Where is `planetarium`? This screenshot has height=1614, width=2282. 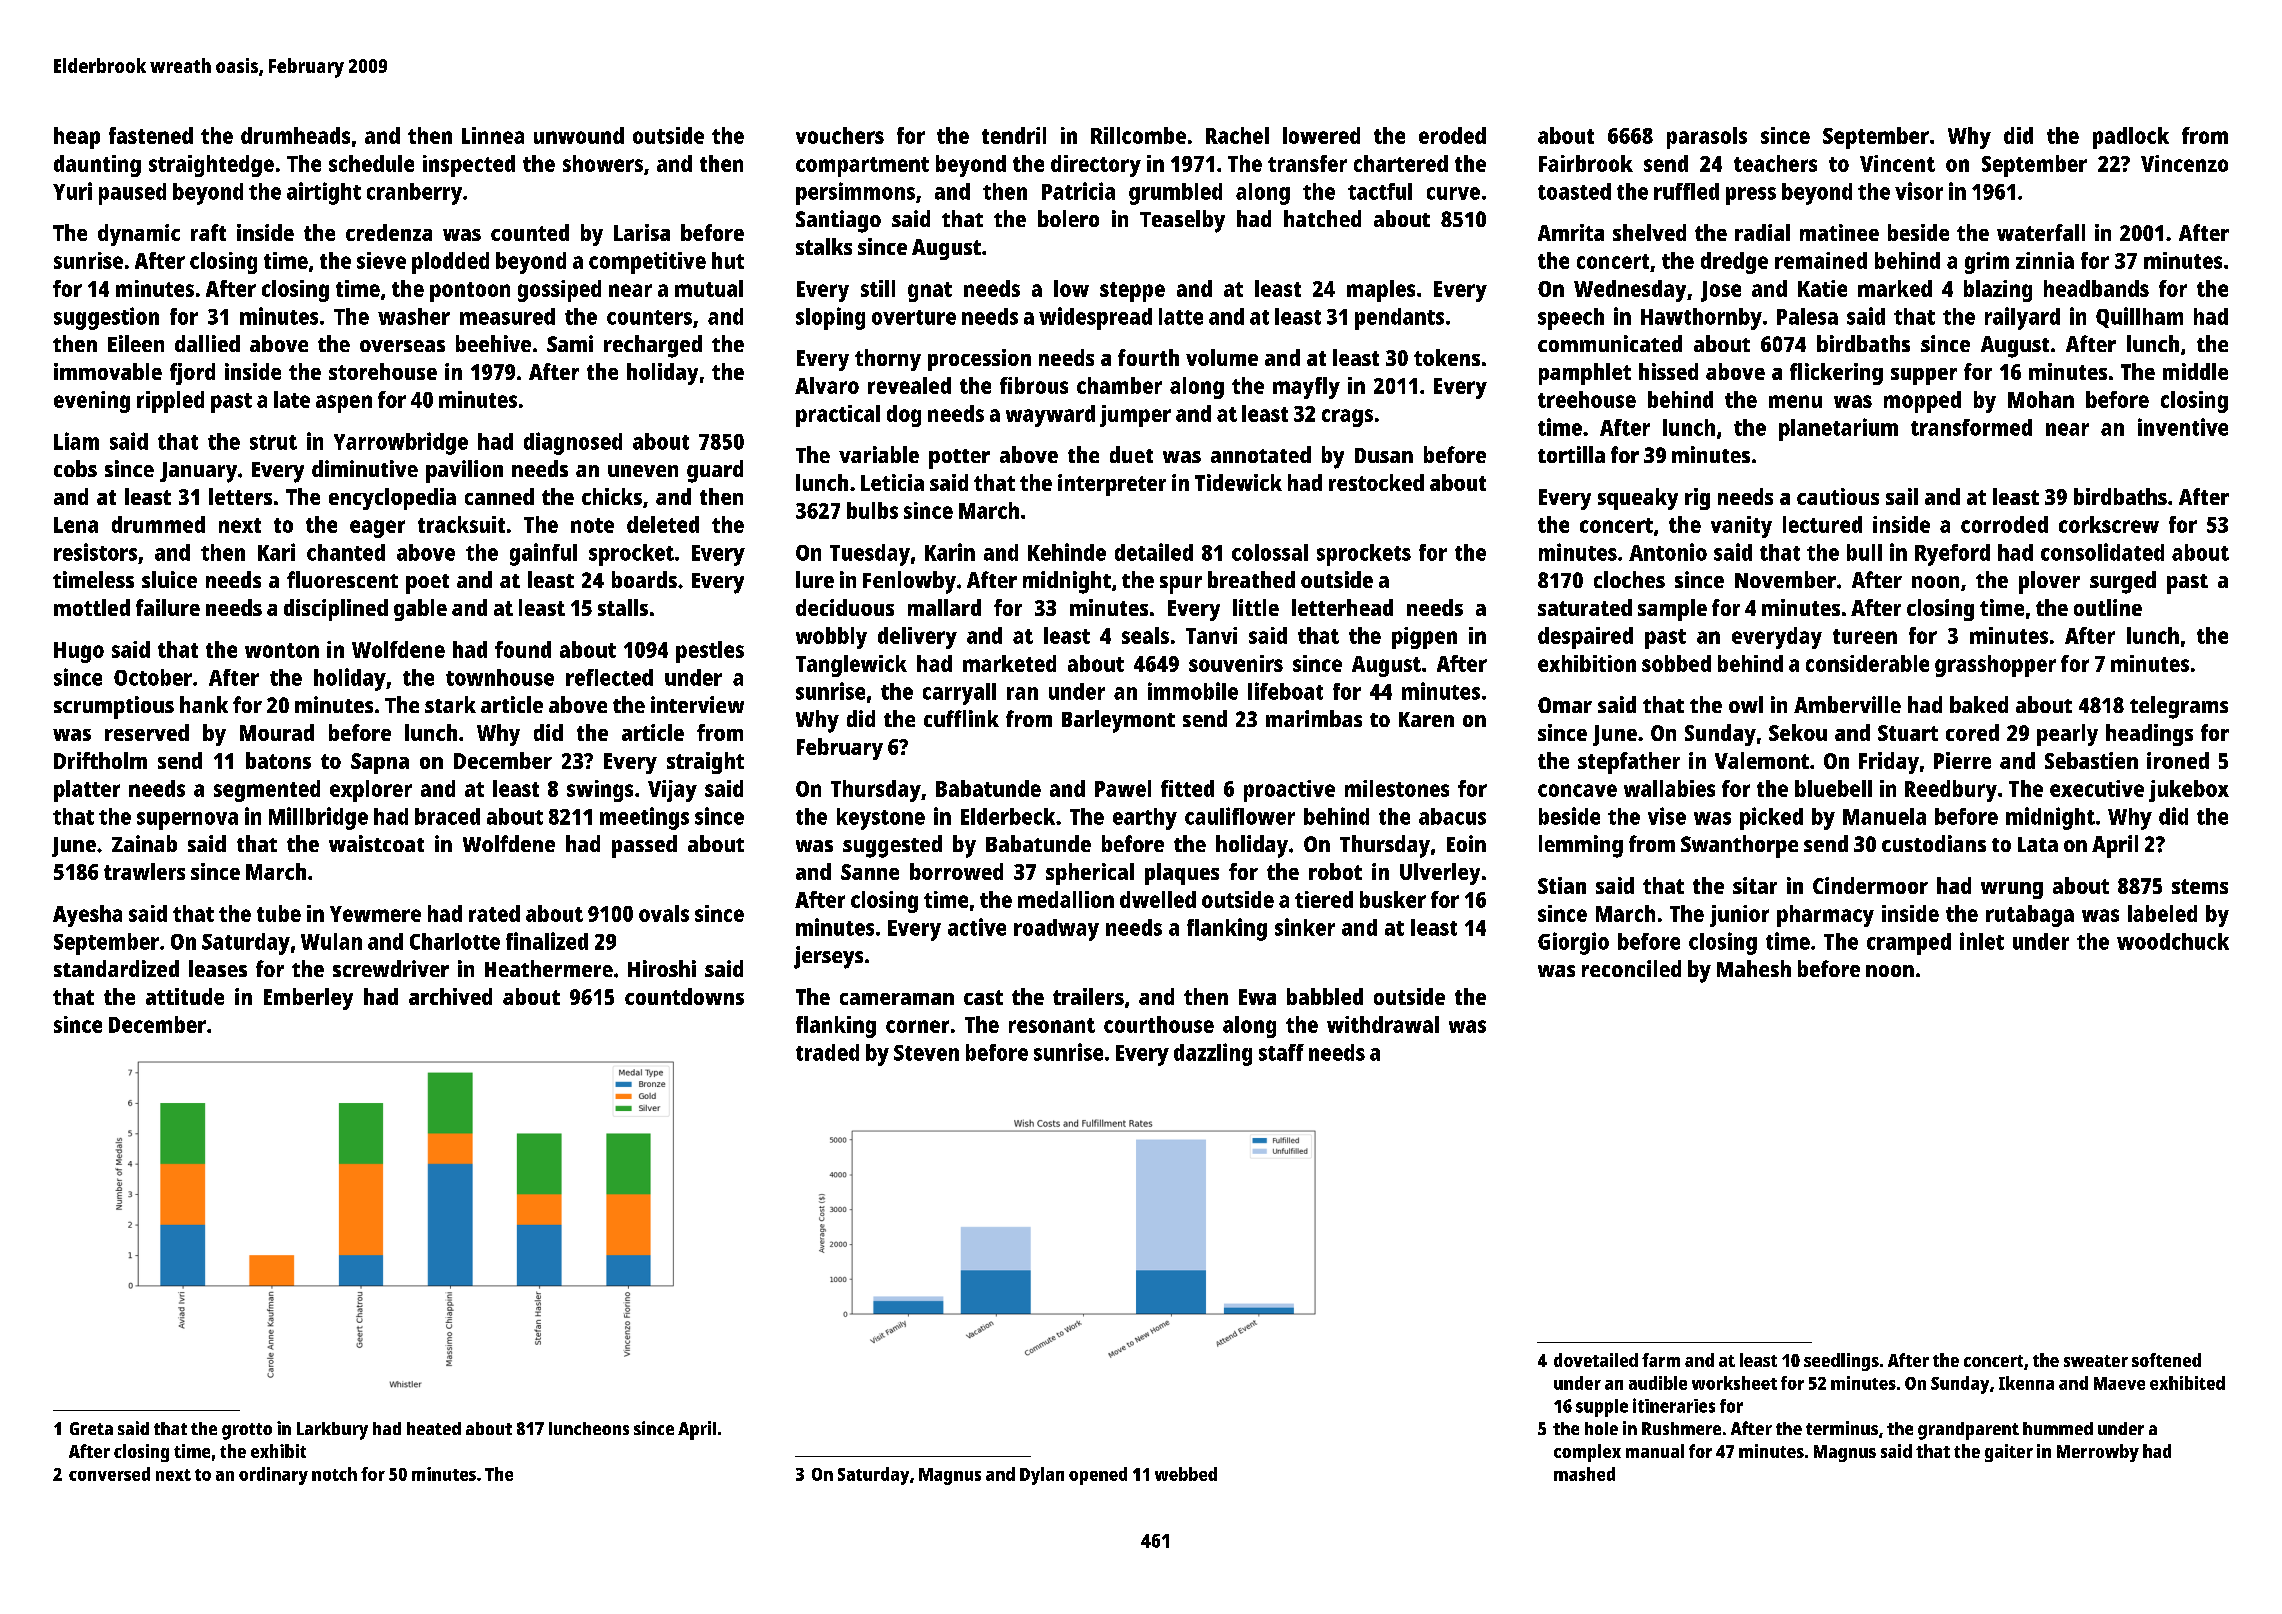 planetarium is located at coordinates (1838, 429).
